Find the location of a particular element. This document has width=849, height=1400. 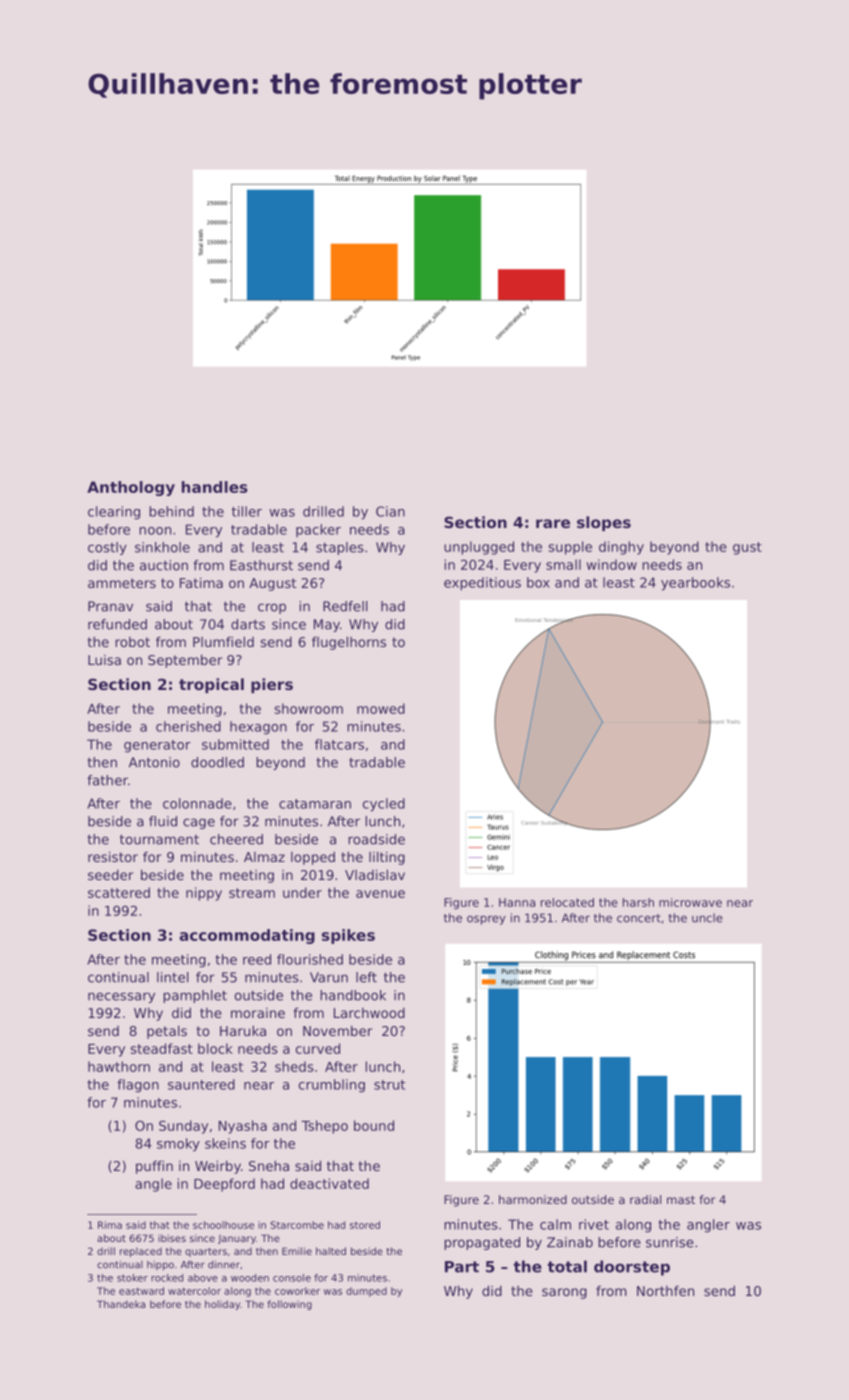

flatcars is located at coordinates (339, 744).
